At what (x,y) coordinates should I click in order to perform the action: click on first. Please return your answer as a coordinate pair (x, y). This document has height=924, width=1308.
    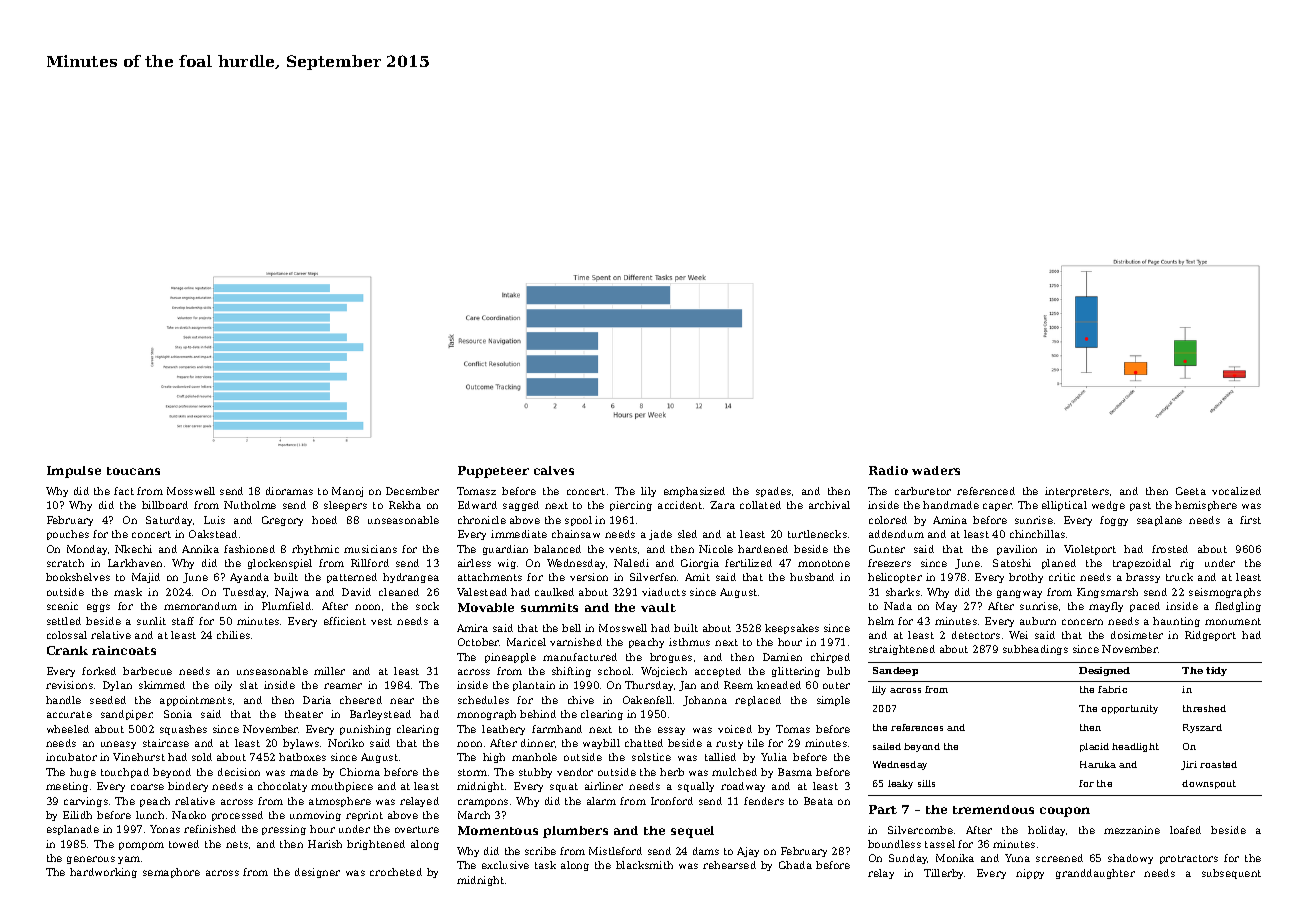
    Looking at the image, I should click on (1250, 520).
